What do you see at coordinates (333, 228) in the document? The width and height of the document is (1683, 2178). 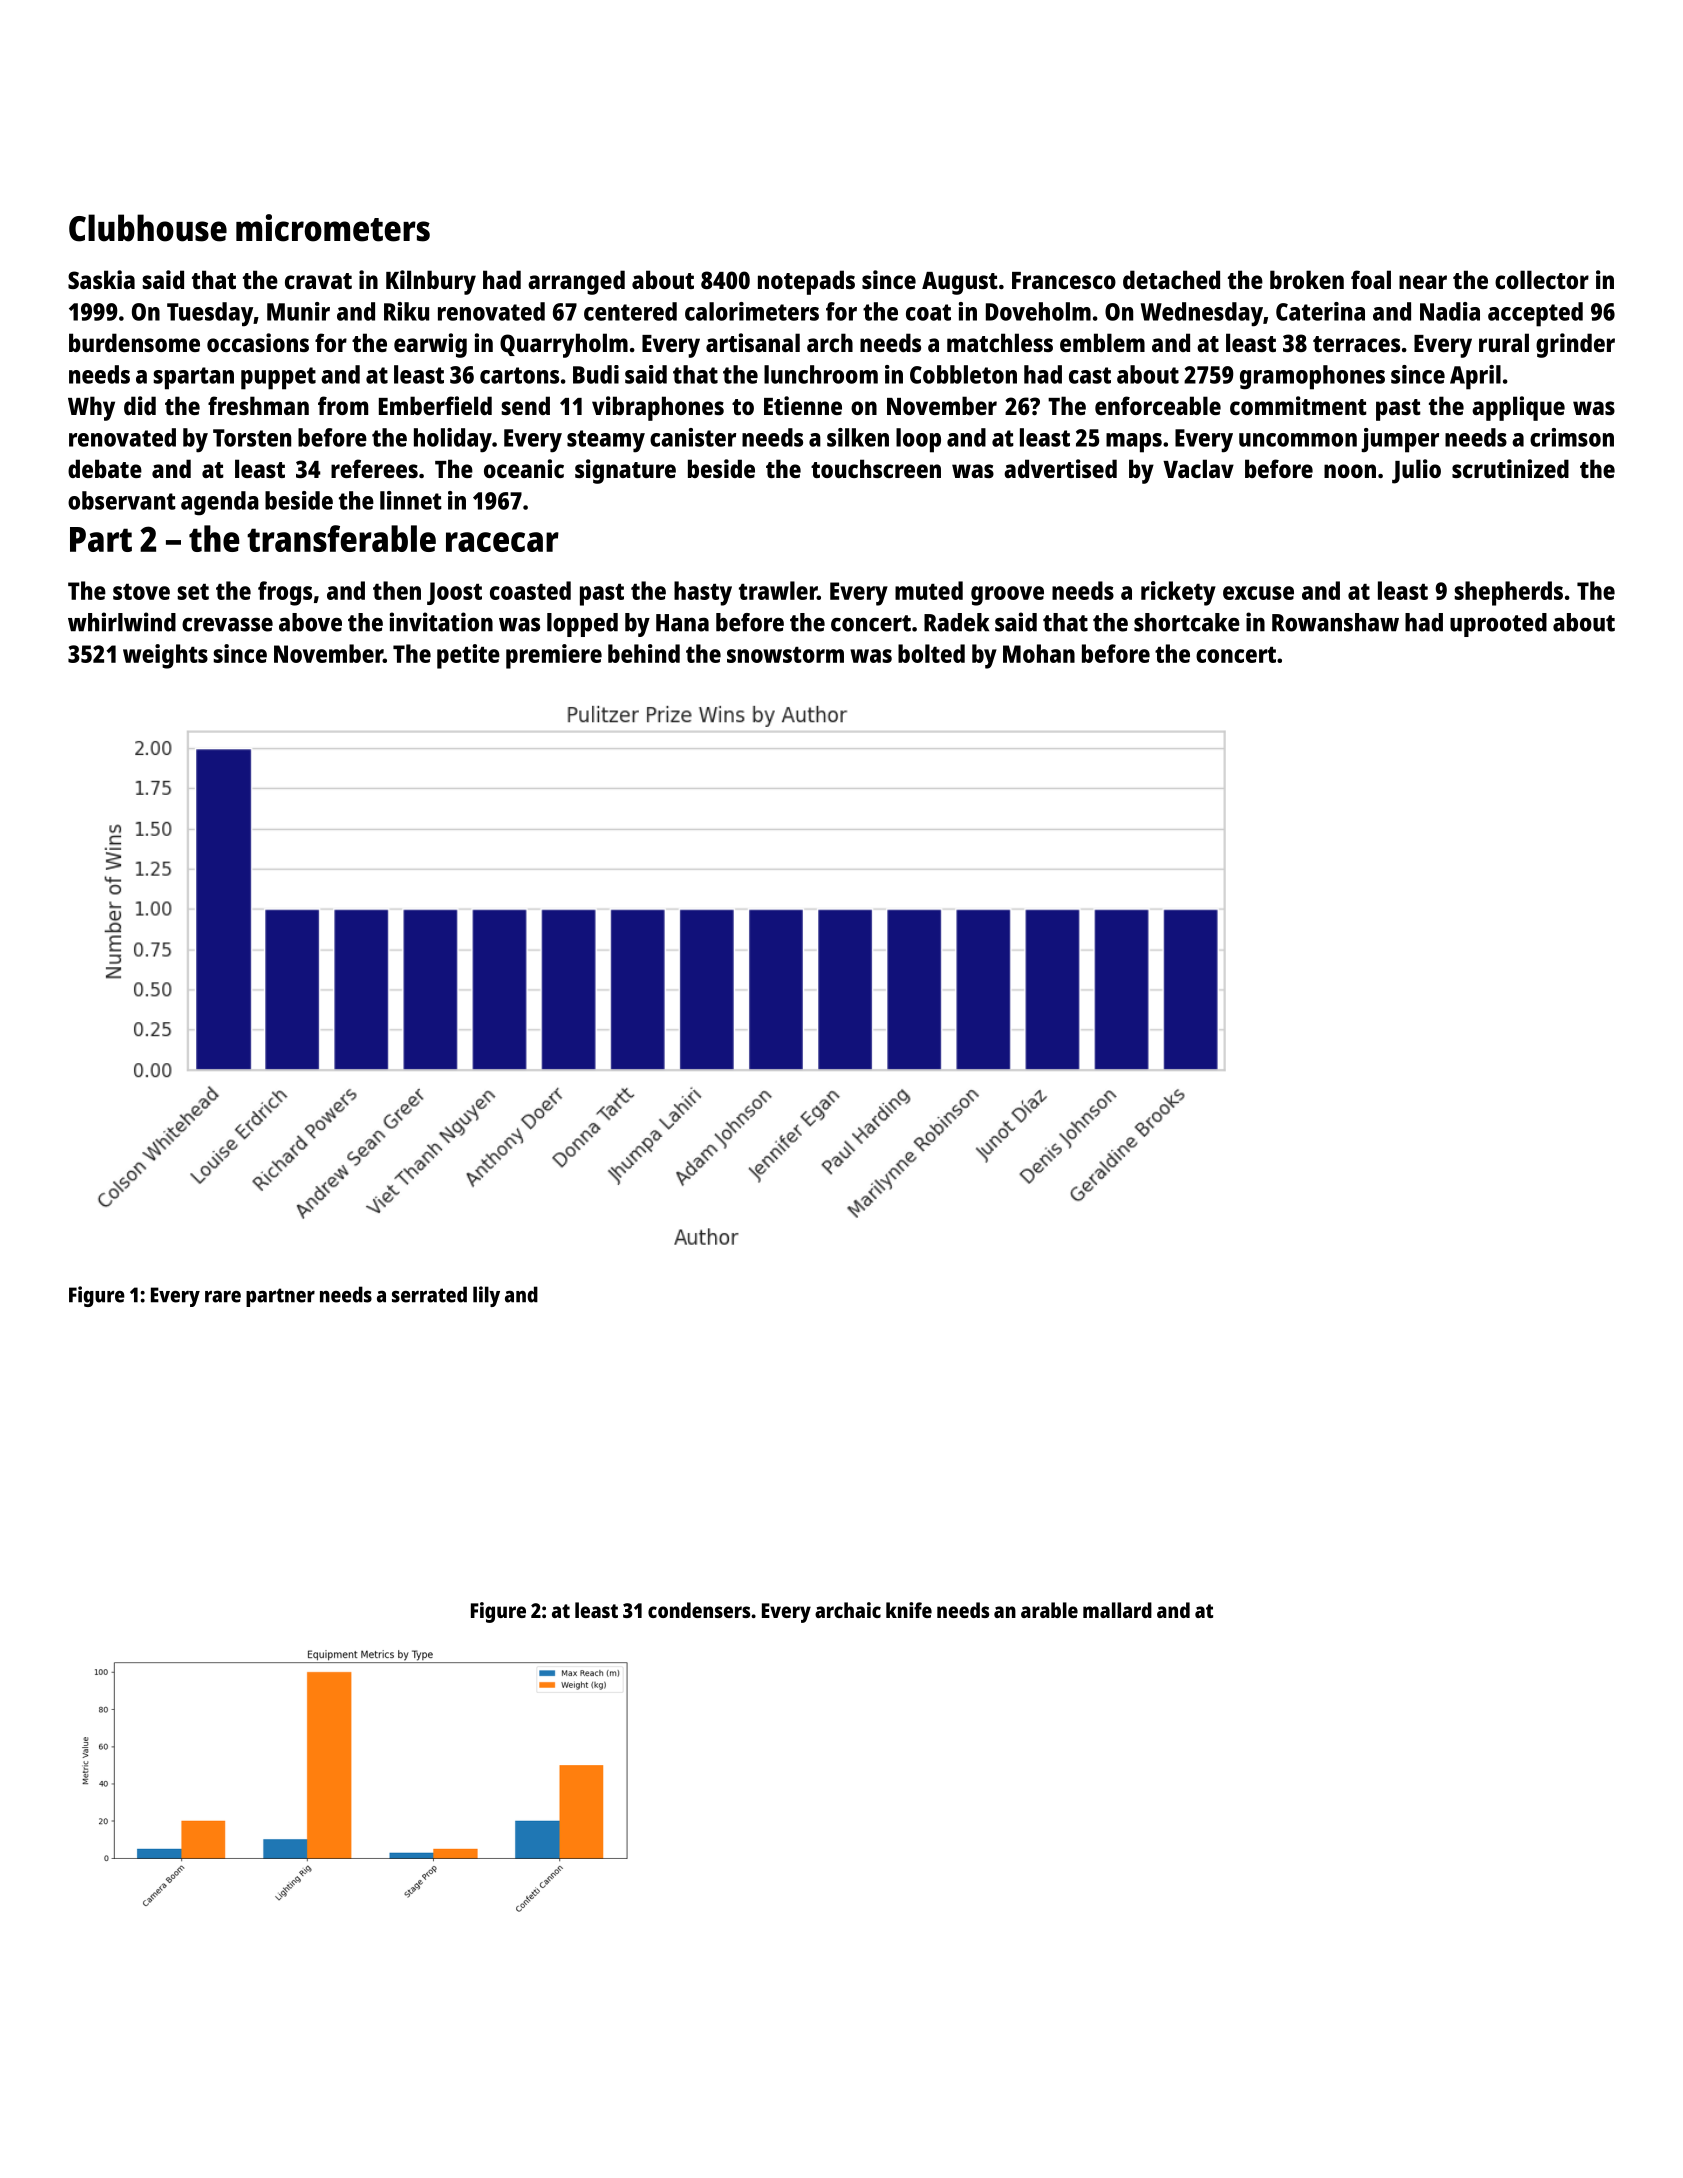 I see `micrometers` at bounding box center [333, 228].
